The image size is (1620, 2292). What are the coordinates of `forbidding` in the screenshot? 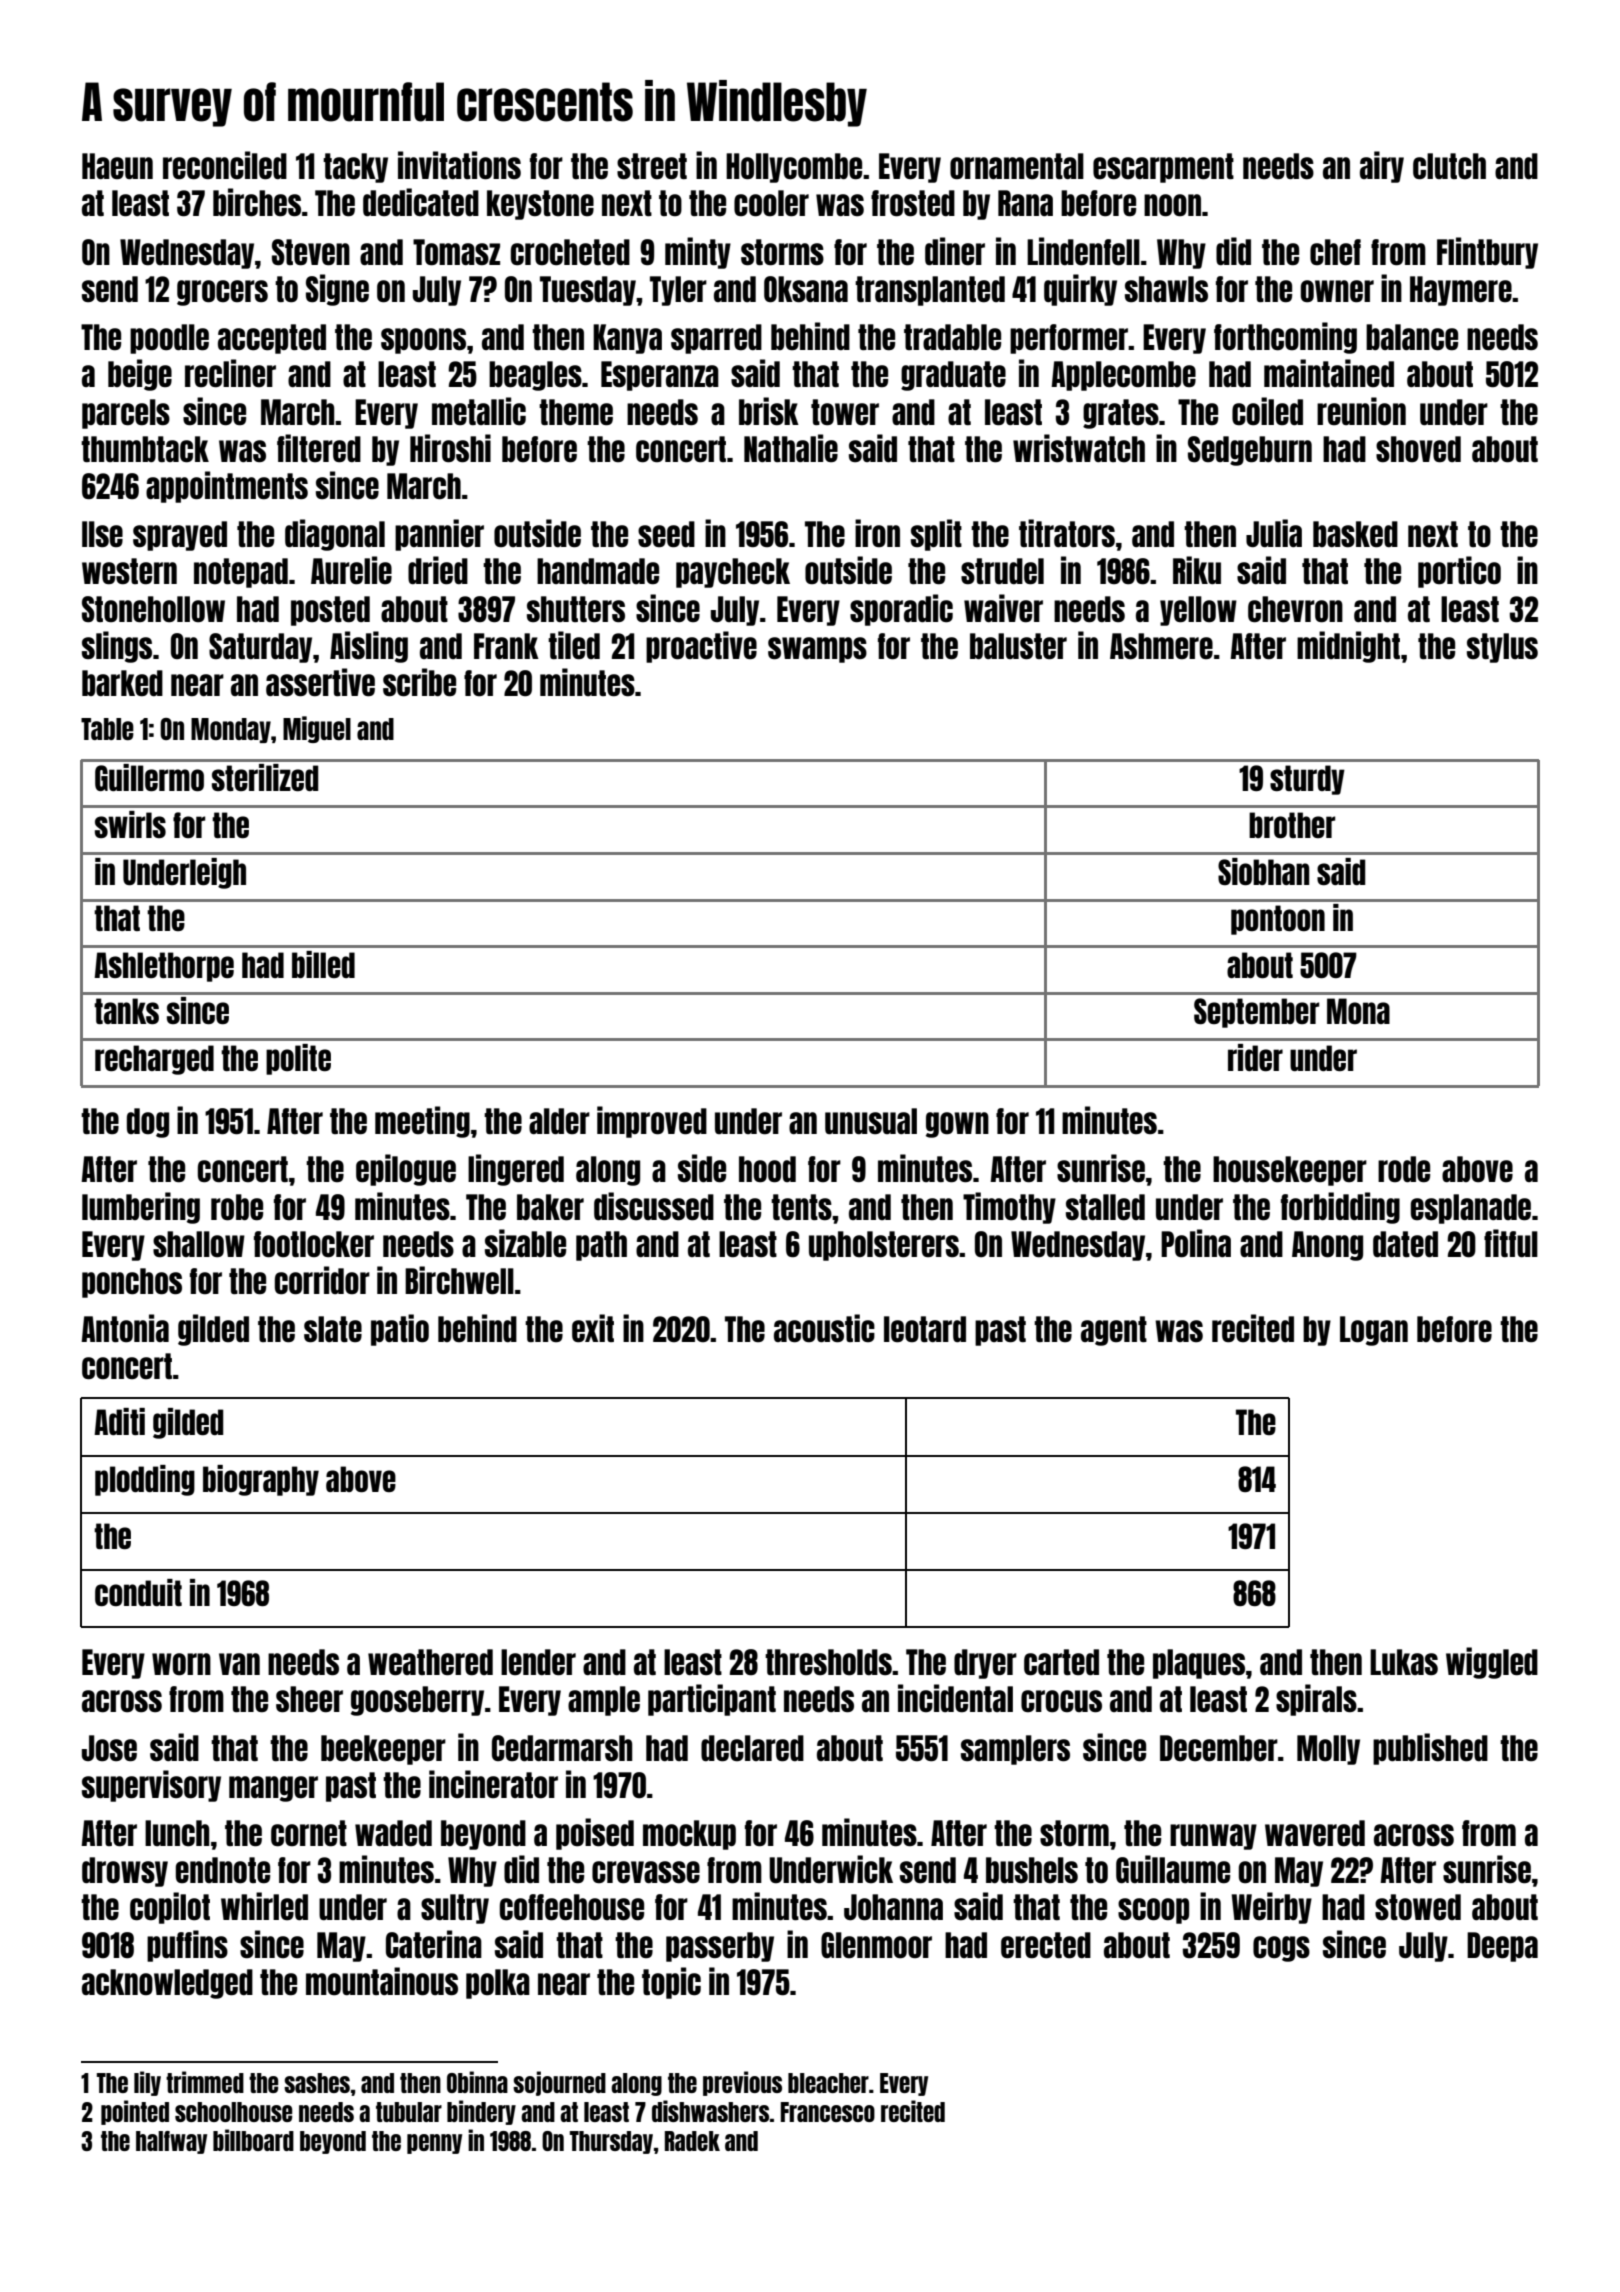 It's located at (1340, 1208).
